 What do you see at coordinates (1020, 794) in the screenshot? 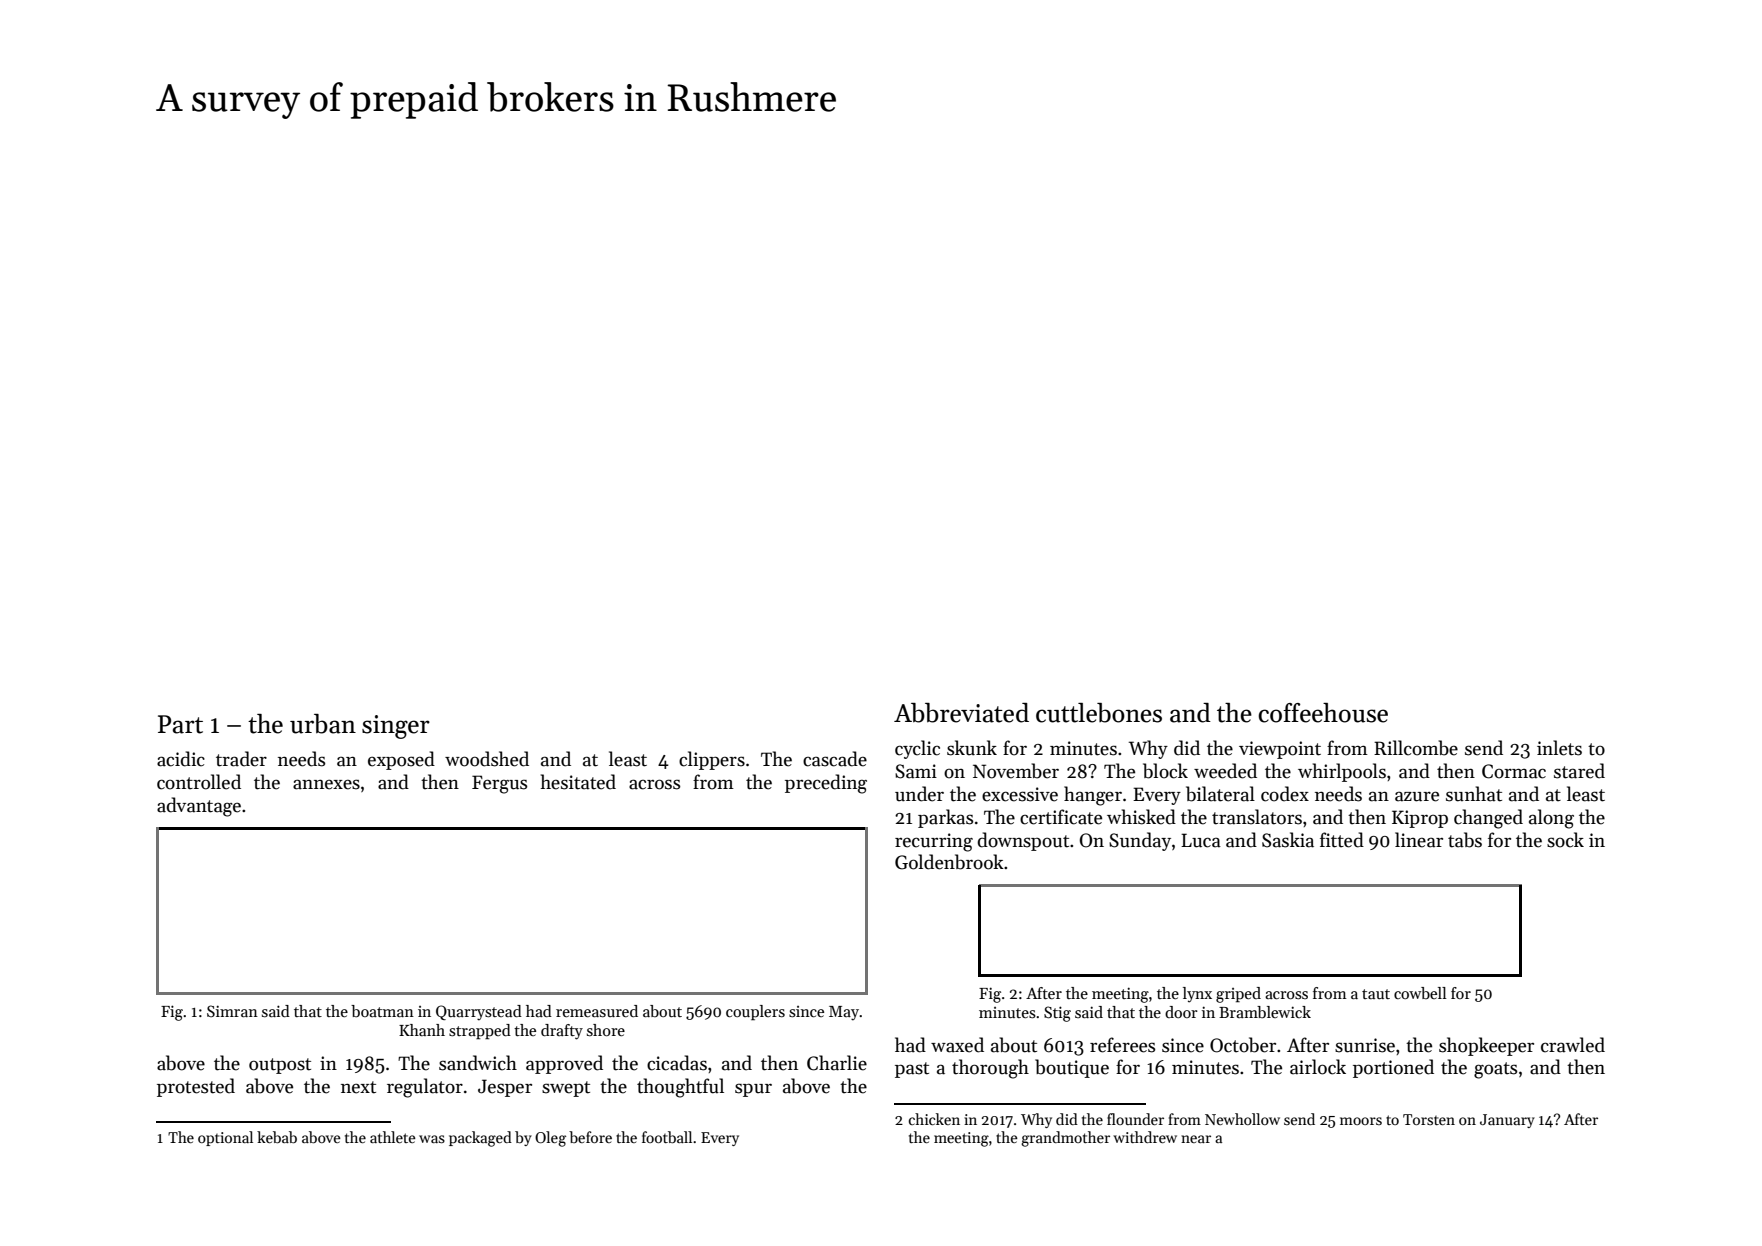
I see `excessive` at bounding box center [1020, 794].
